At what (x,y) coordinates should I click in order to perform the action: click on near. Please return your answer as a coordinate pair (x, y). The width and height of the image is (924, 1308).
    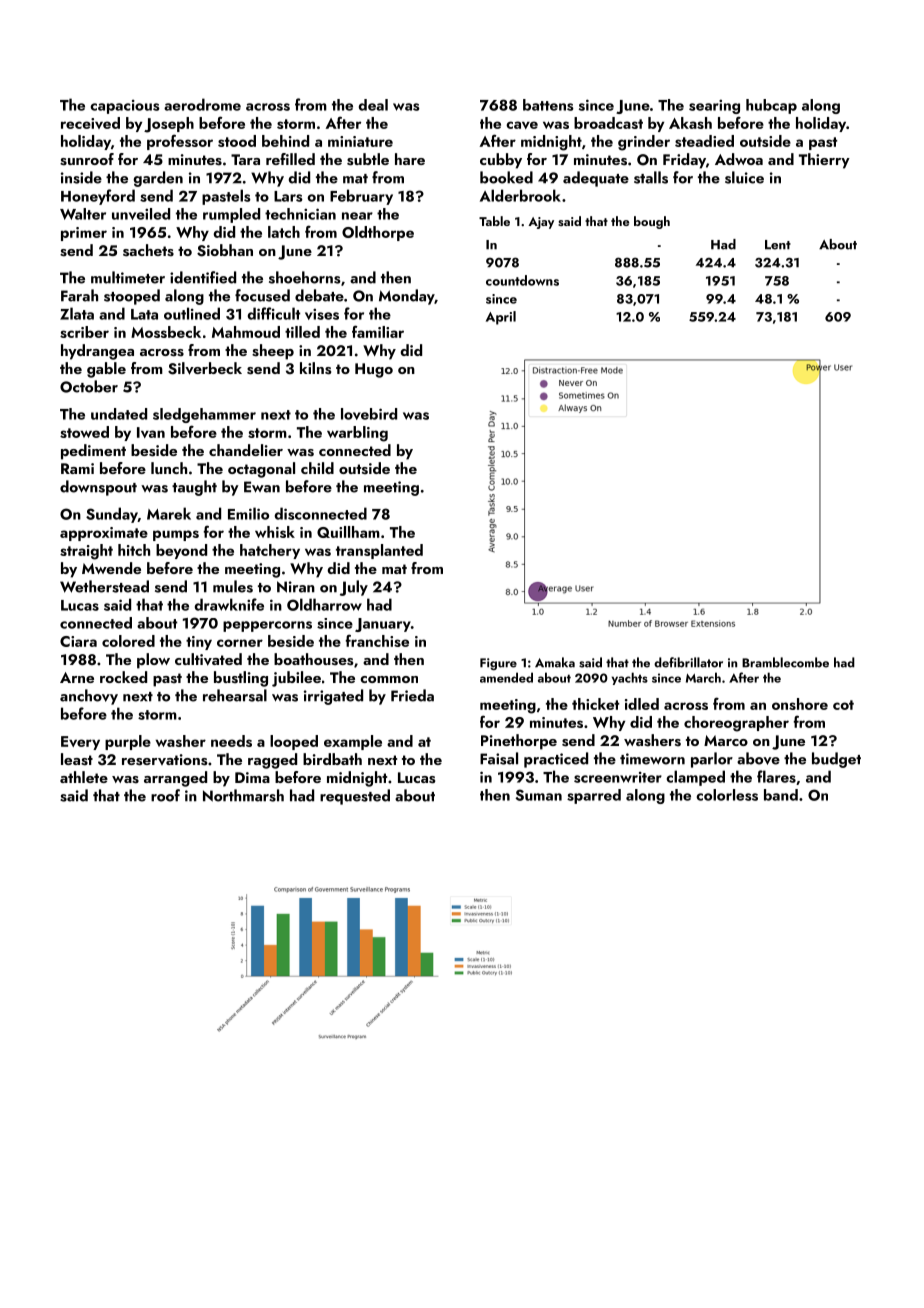
    Looking at the image, I should click on (357, 216).
